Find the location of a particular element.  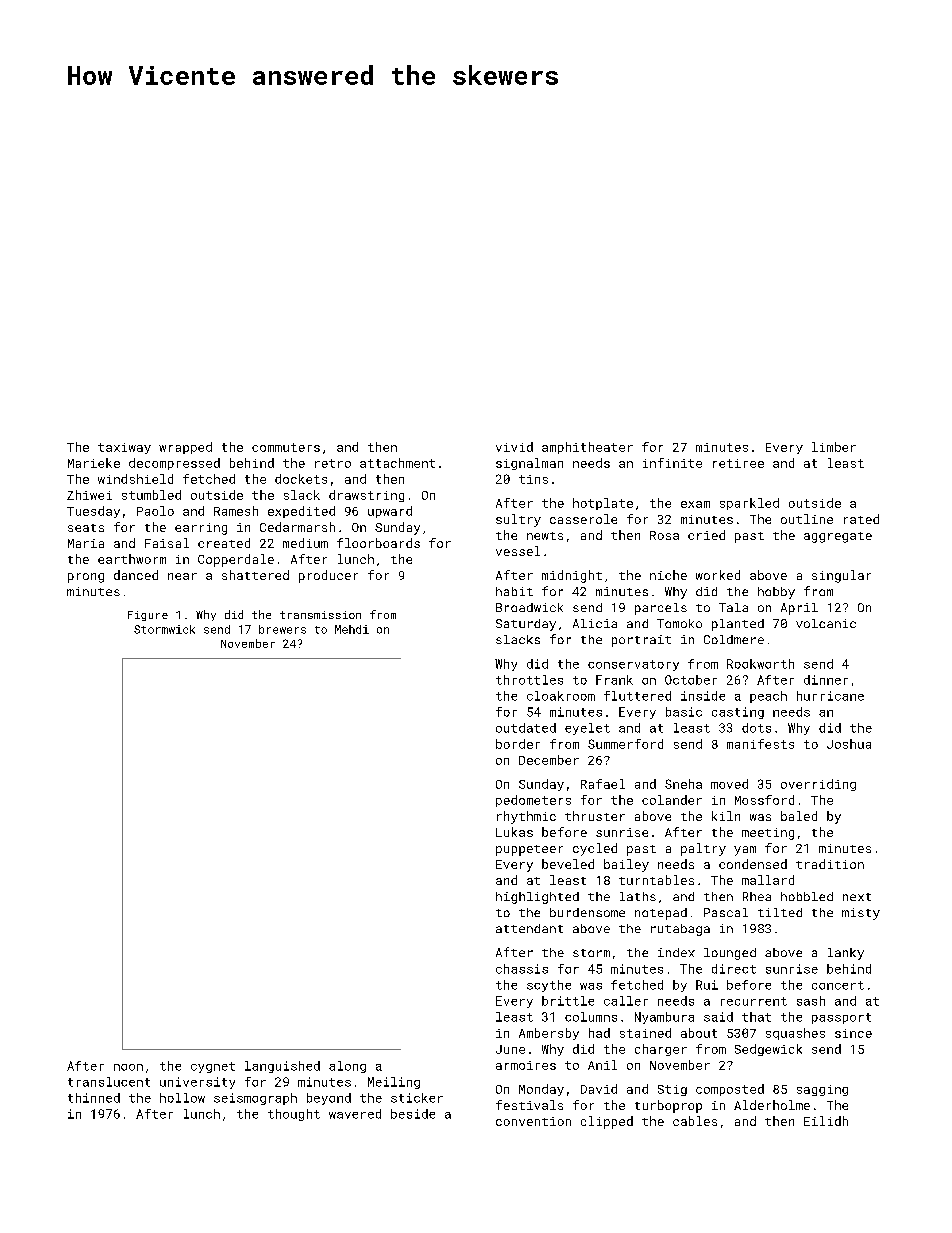

brewers is located at coordinates (282, 629).
